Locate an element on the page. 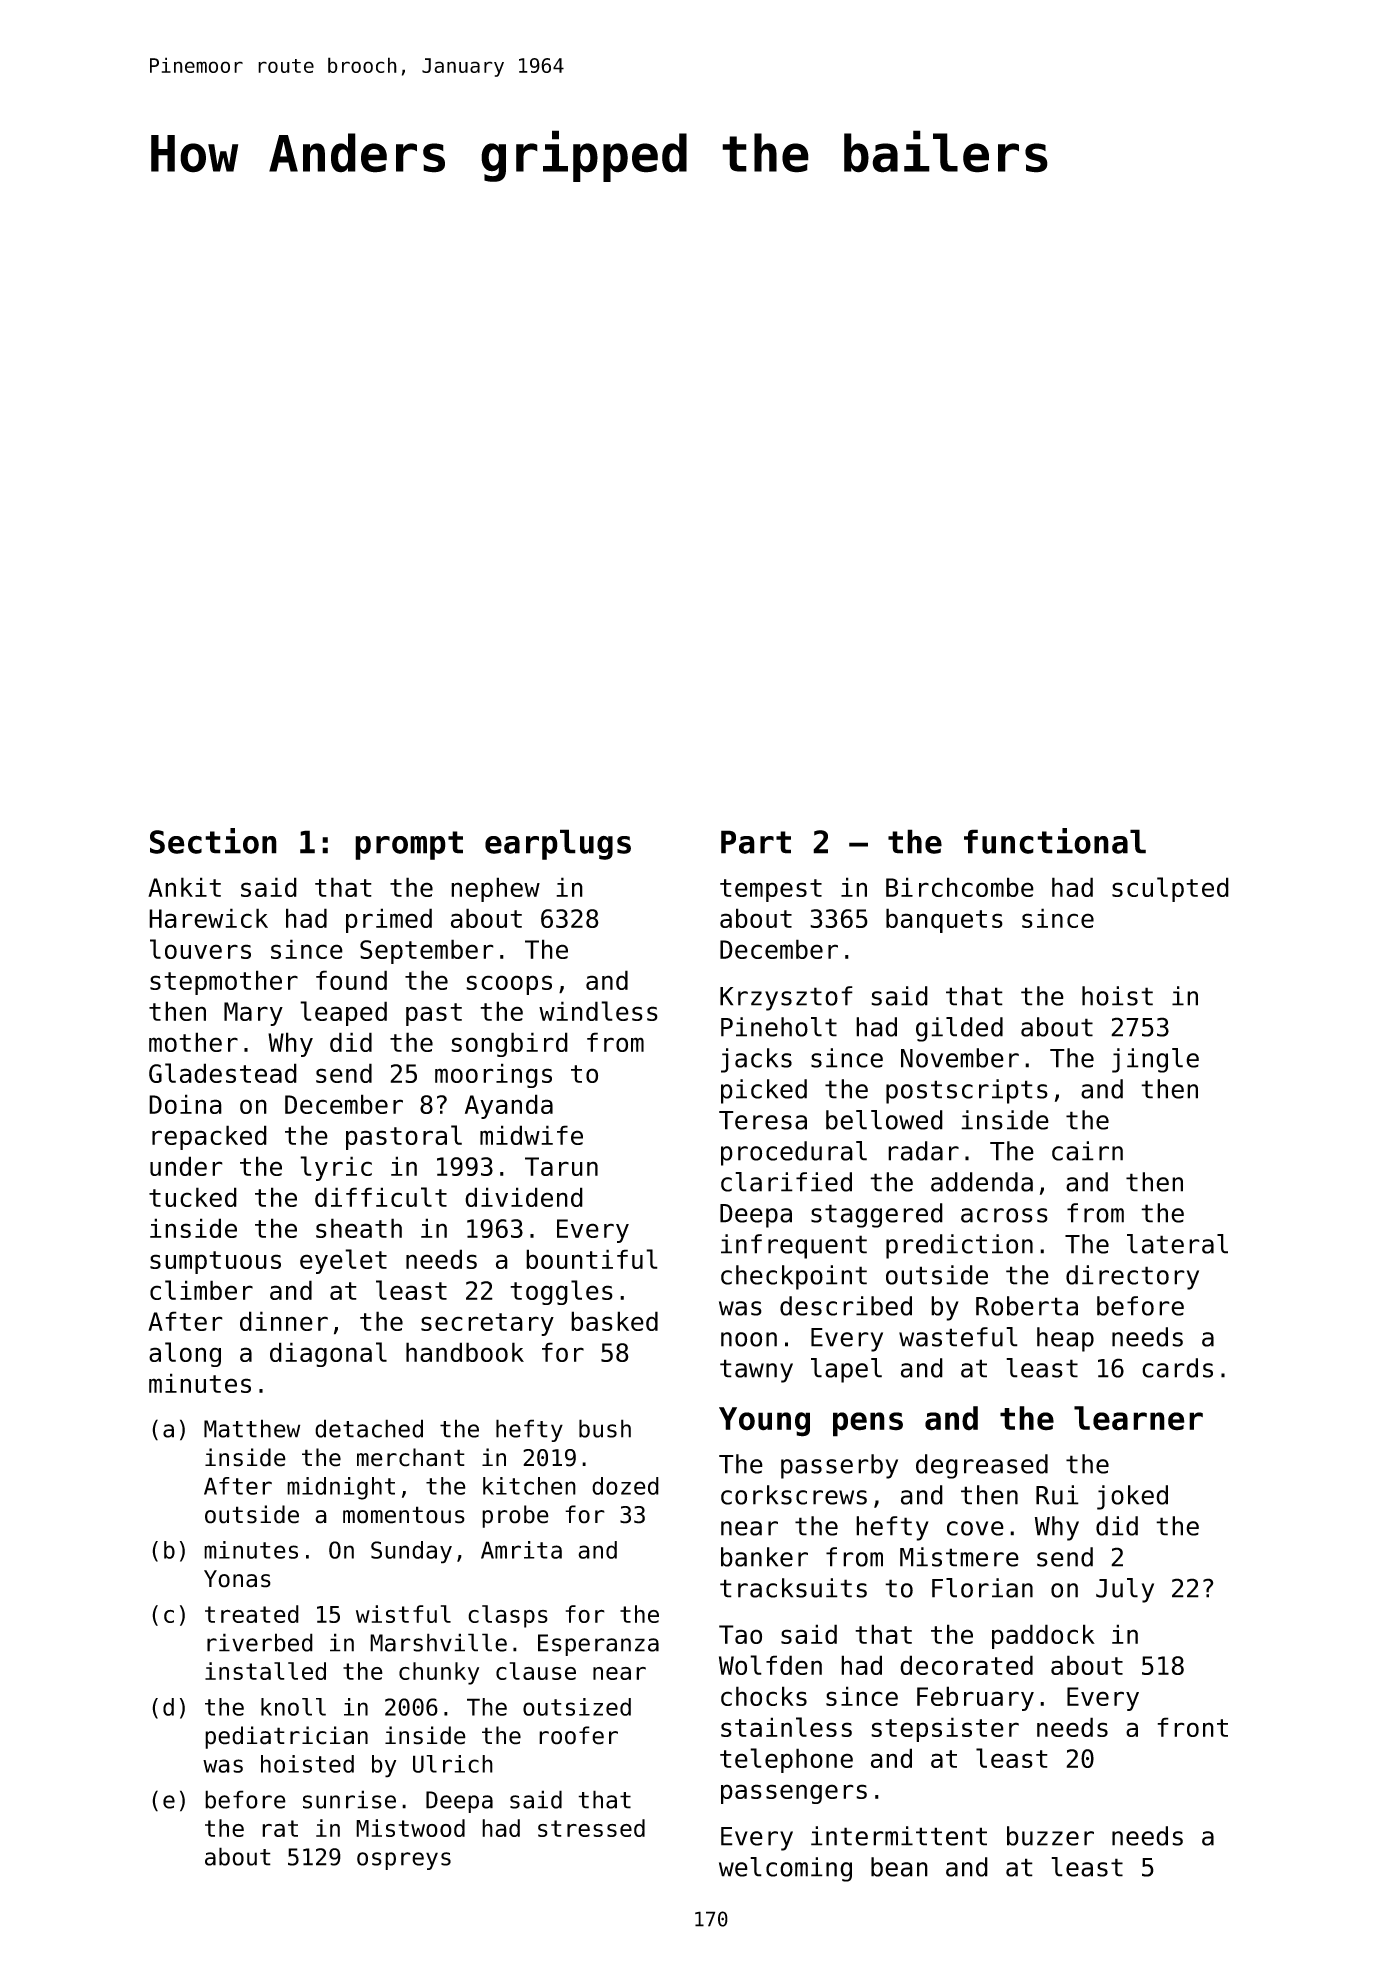 Image resolution: width=1386 pixels, height=1969 pixels. Krzysztof is located at coordinates (786, 998).
